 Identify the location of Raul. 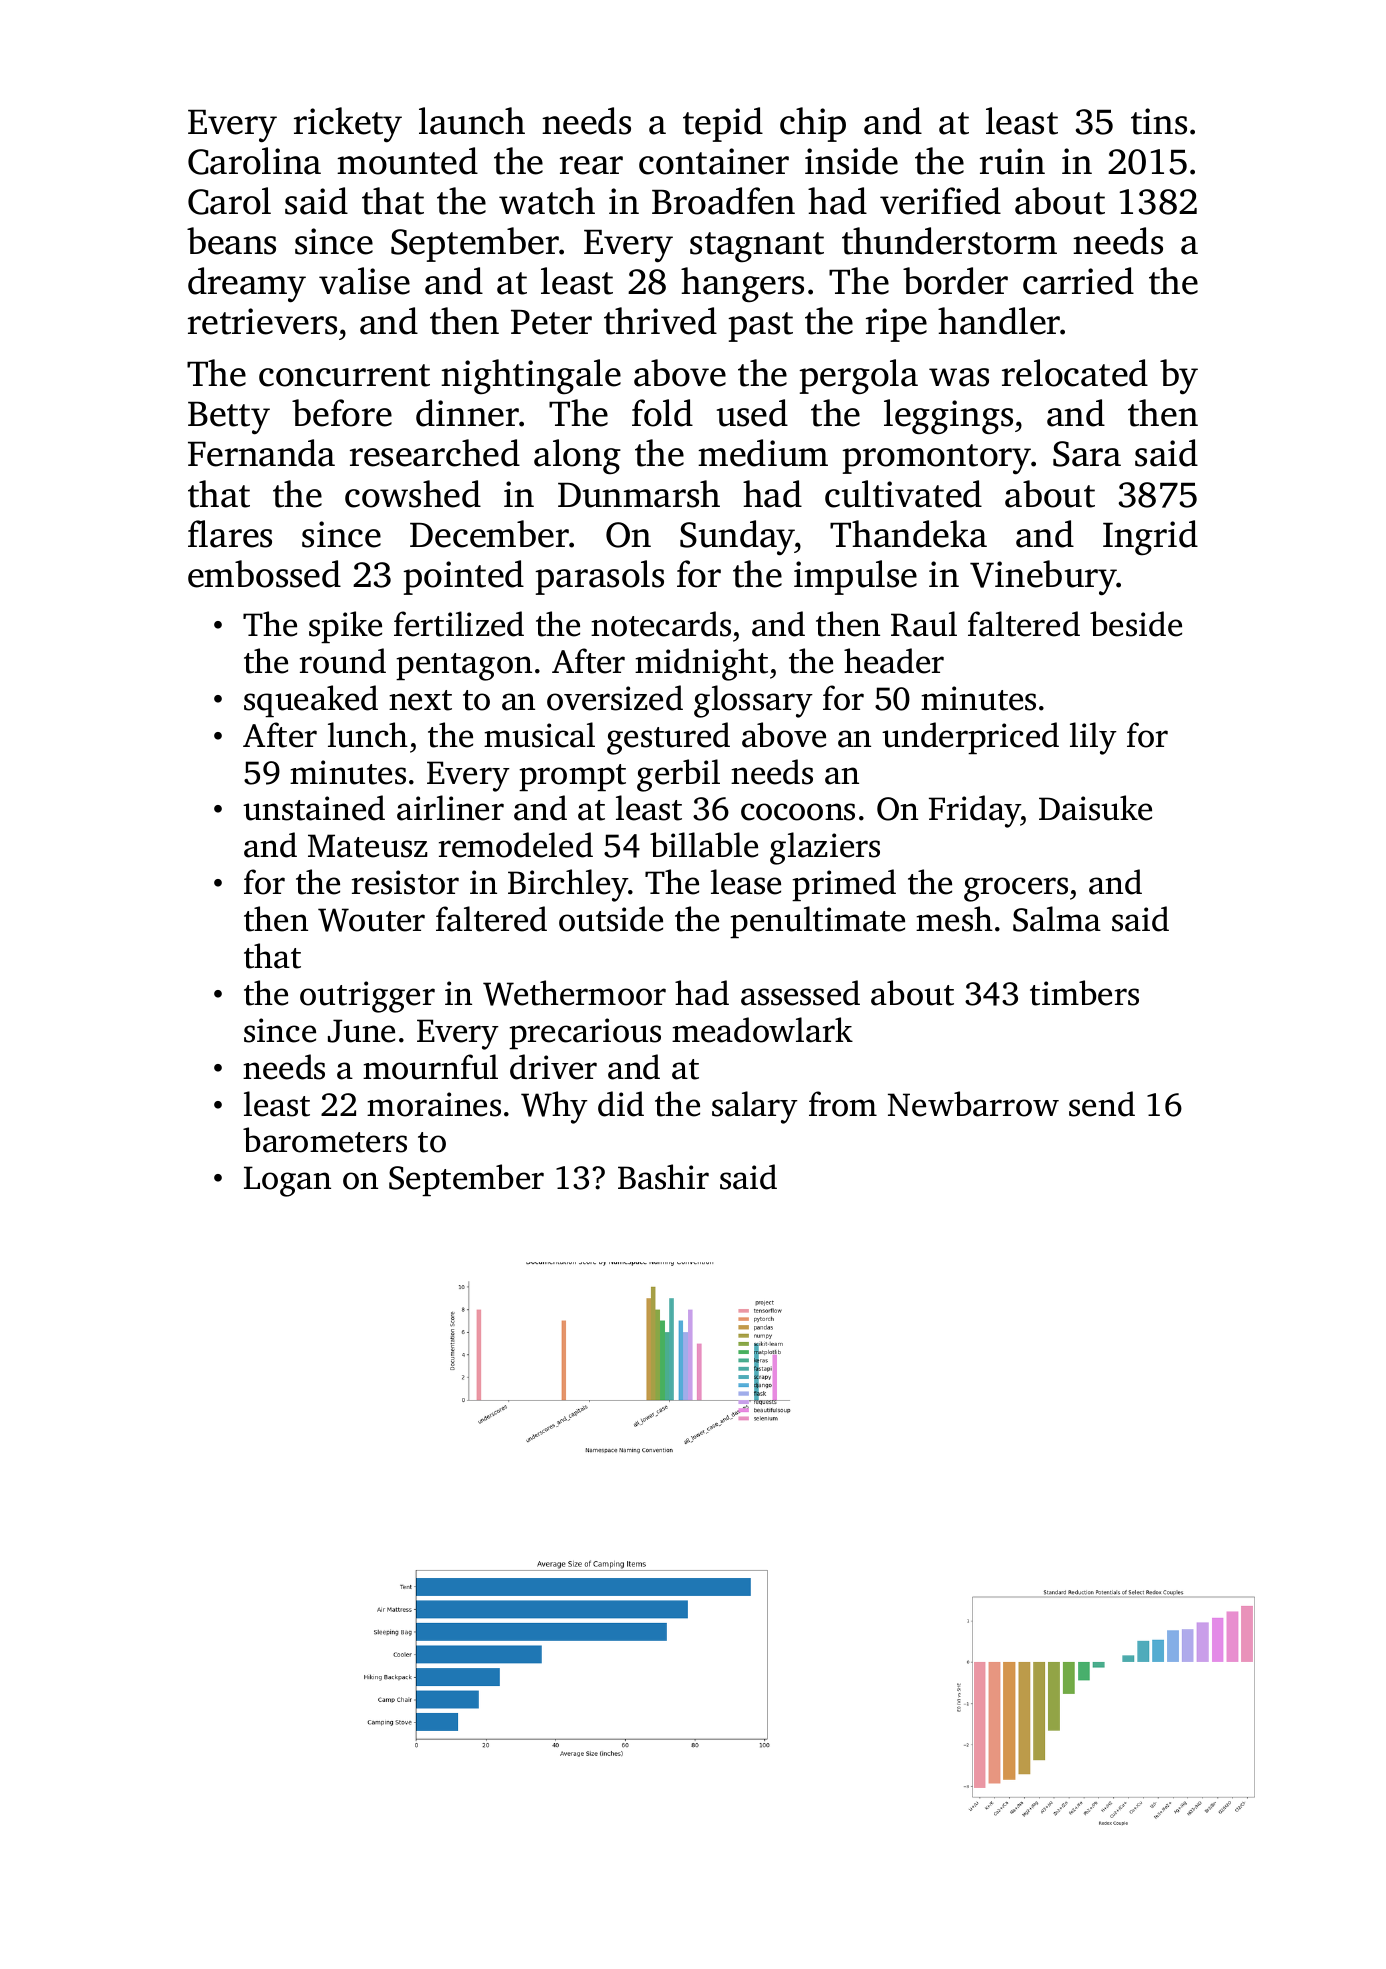
(924, 624).
